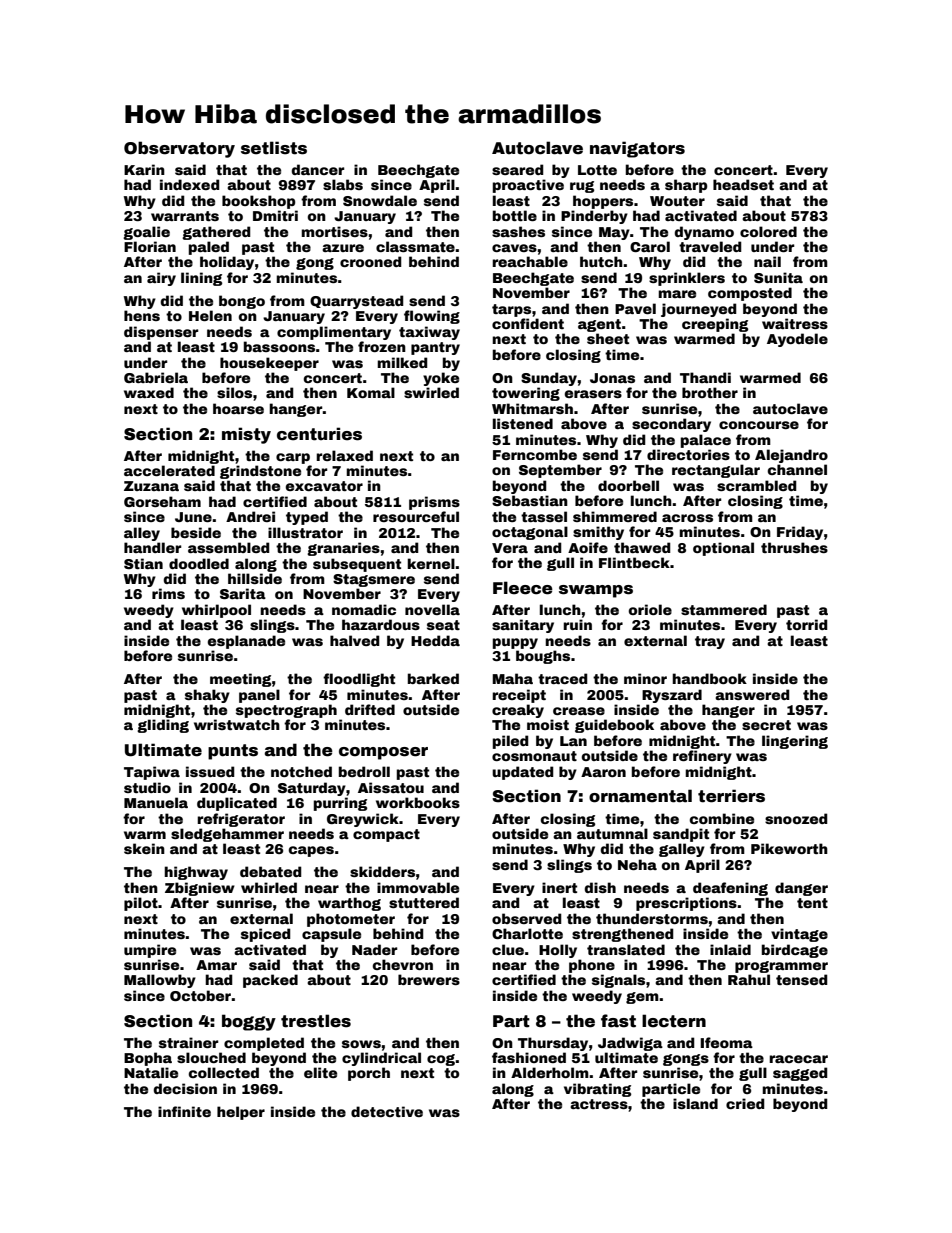 This document has height=1233, width=952. What do you see at coordinates (789, 848) in the document?
I see `Pikeworth` at bounding box center [789, 848].
